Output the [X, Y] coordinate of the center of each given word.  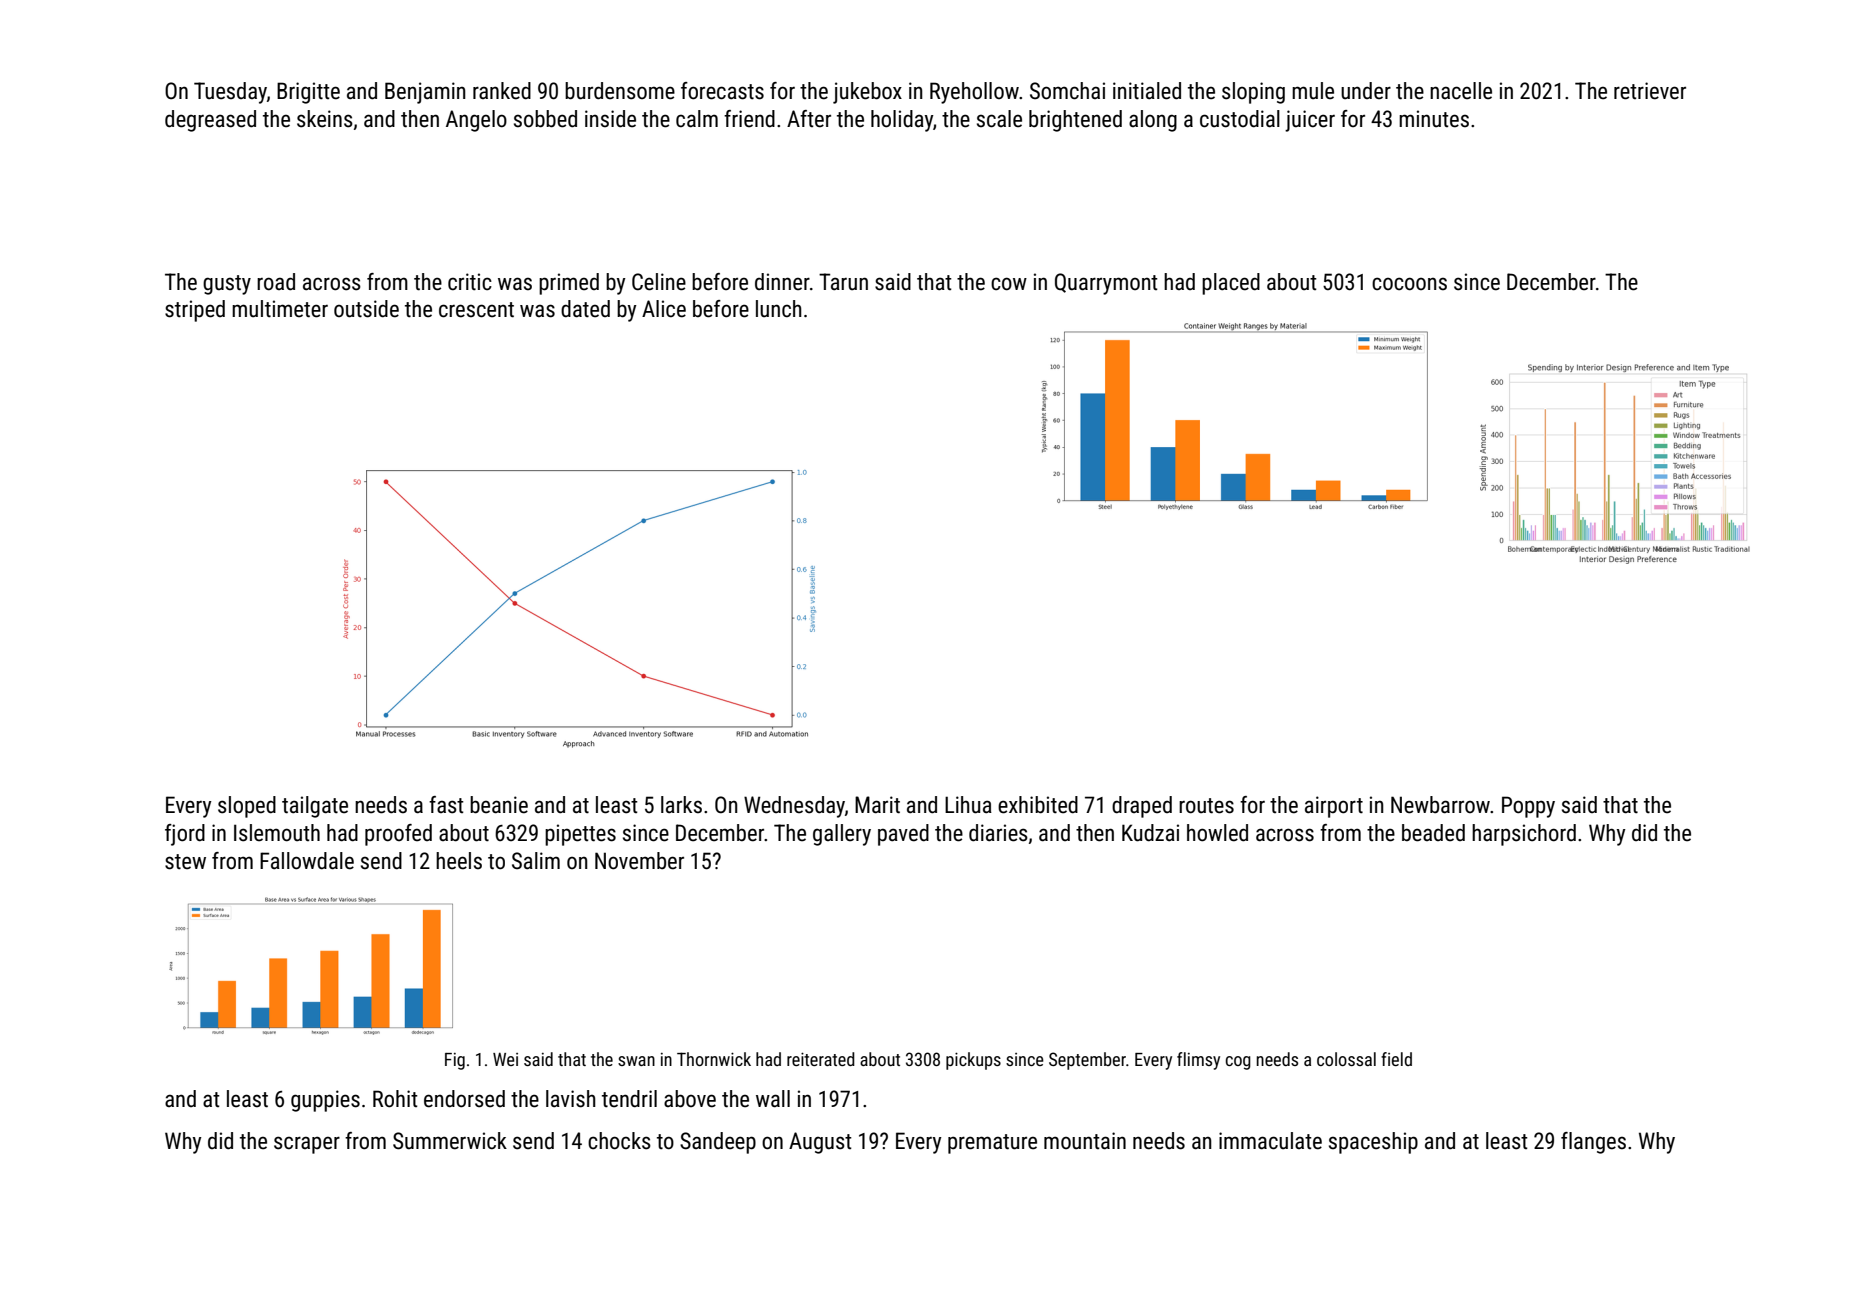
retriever [1650, 91]
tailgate [315, 807]
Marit [877, 805]
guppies [325, 1101]
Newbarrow [1440, 805]
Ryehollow [974, 93]
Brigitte [308, 93]
